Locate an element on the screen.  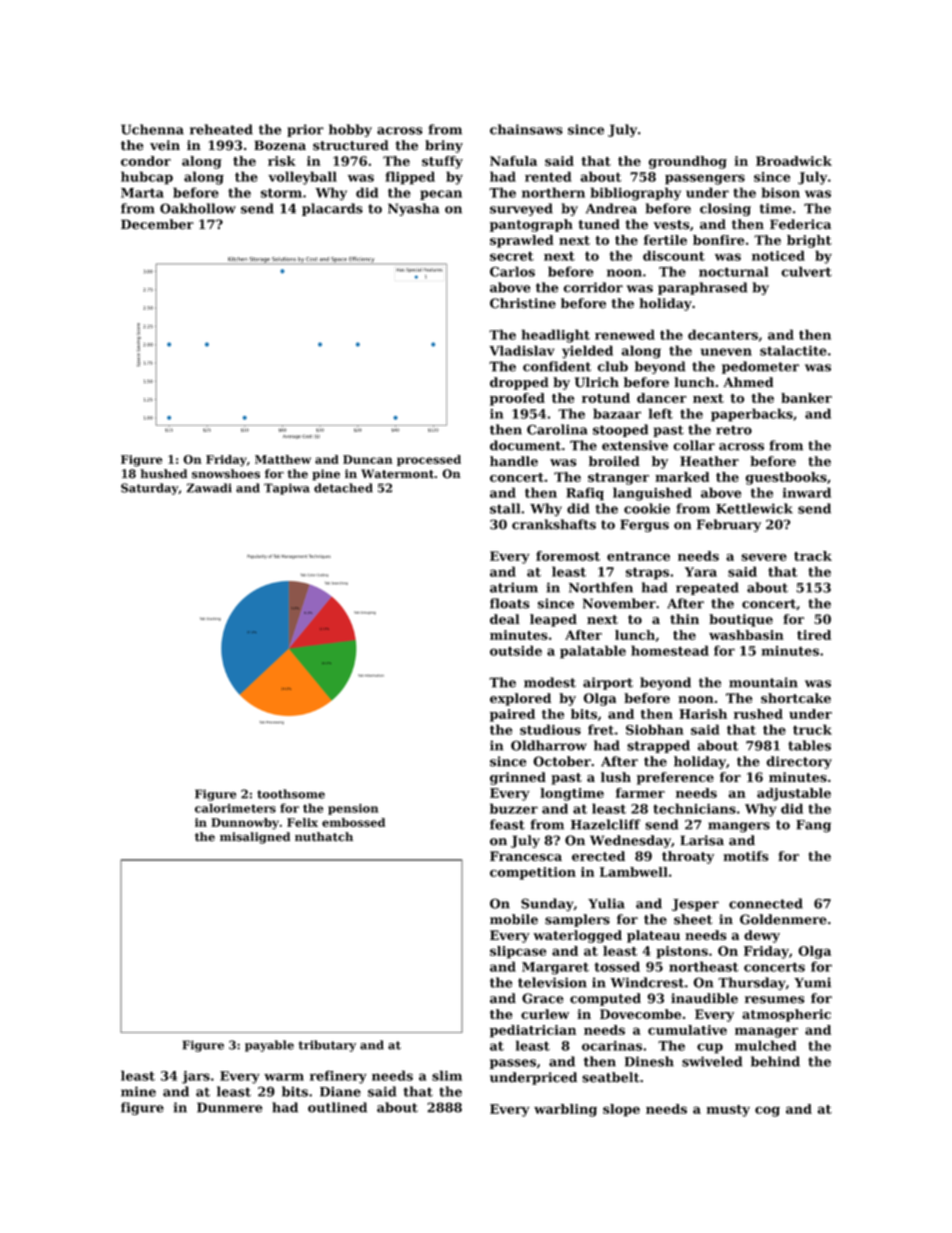
paired is located at coordinates (512, 715).
